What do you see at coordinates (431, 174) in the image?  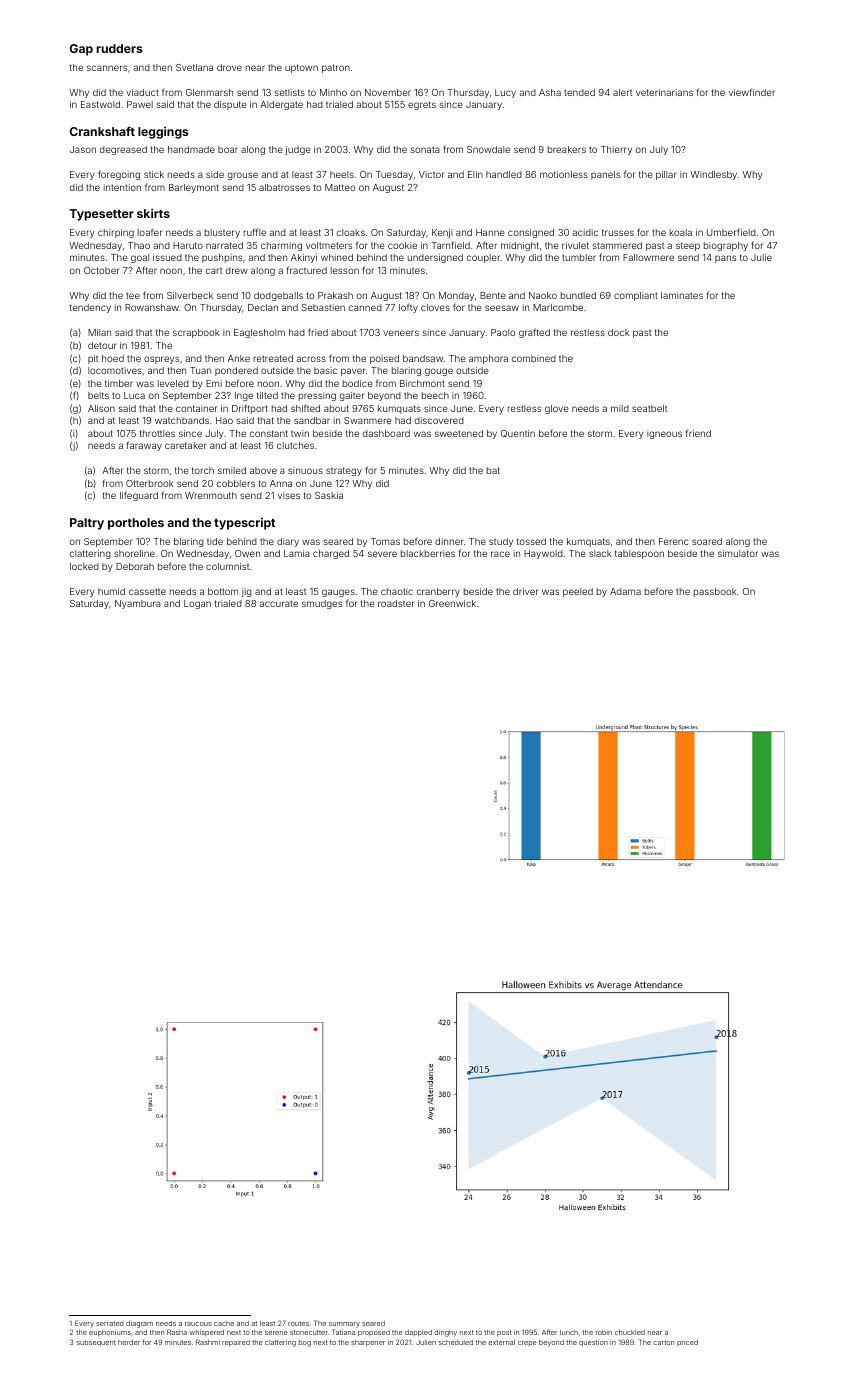 I see `Victor` at bounding box center [431, 174].
